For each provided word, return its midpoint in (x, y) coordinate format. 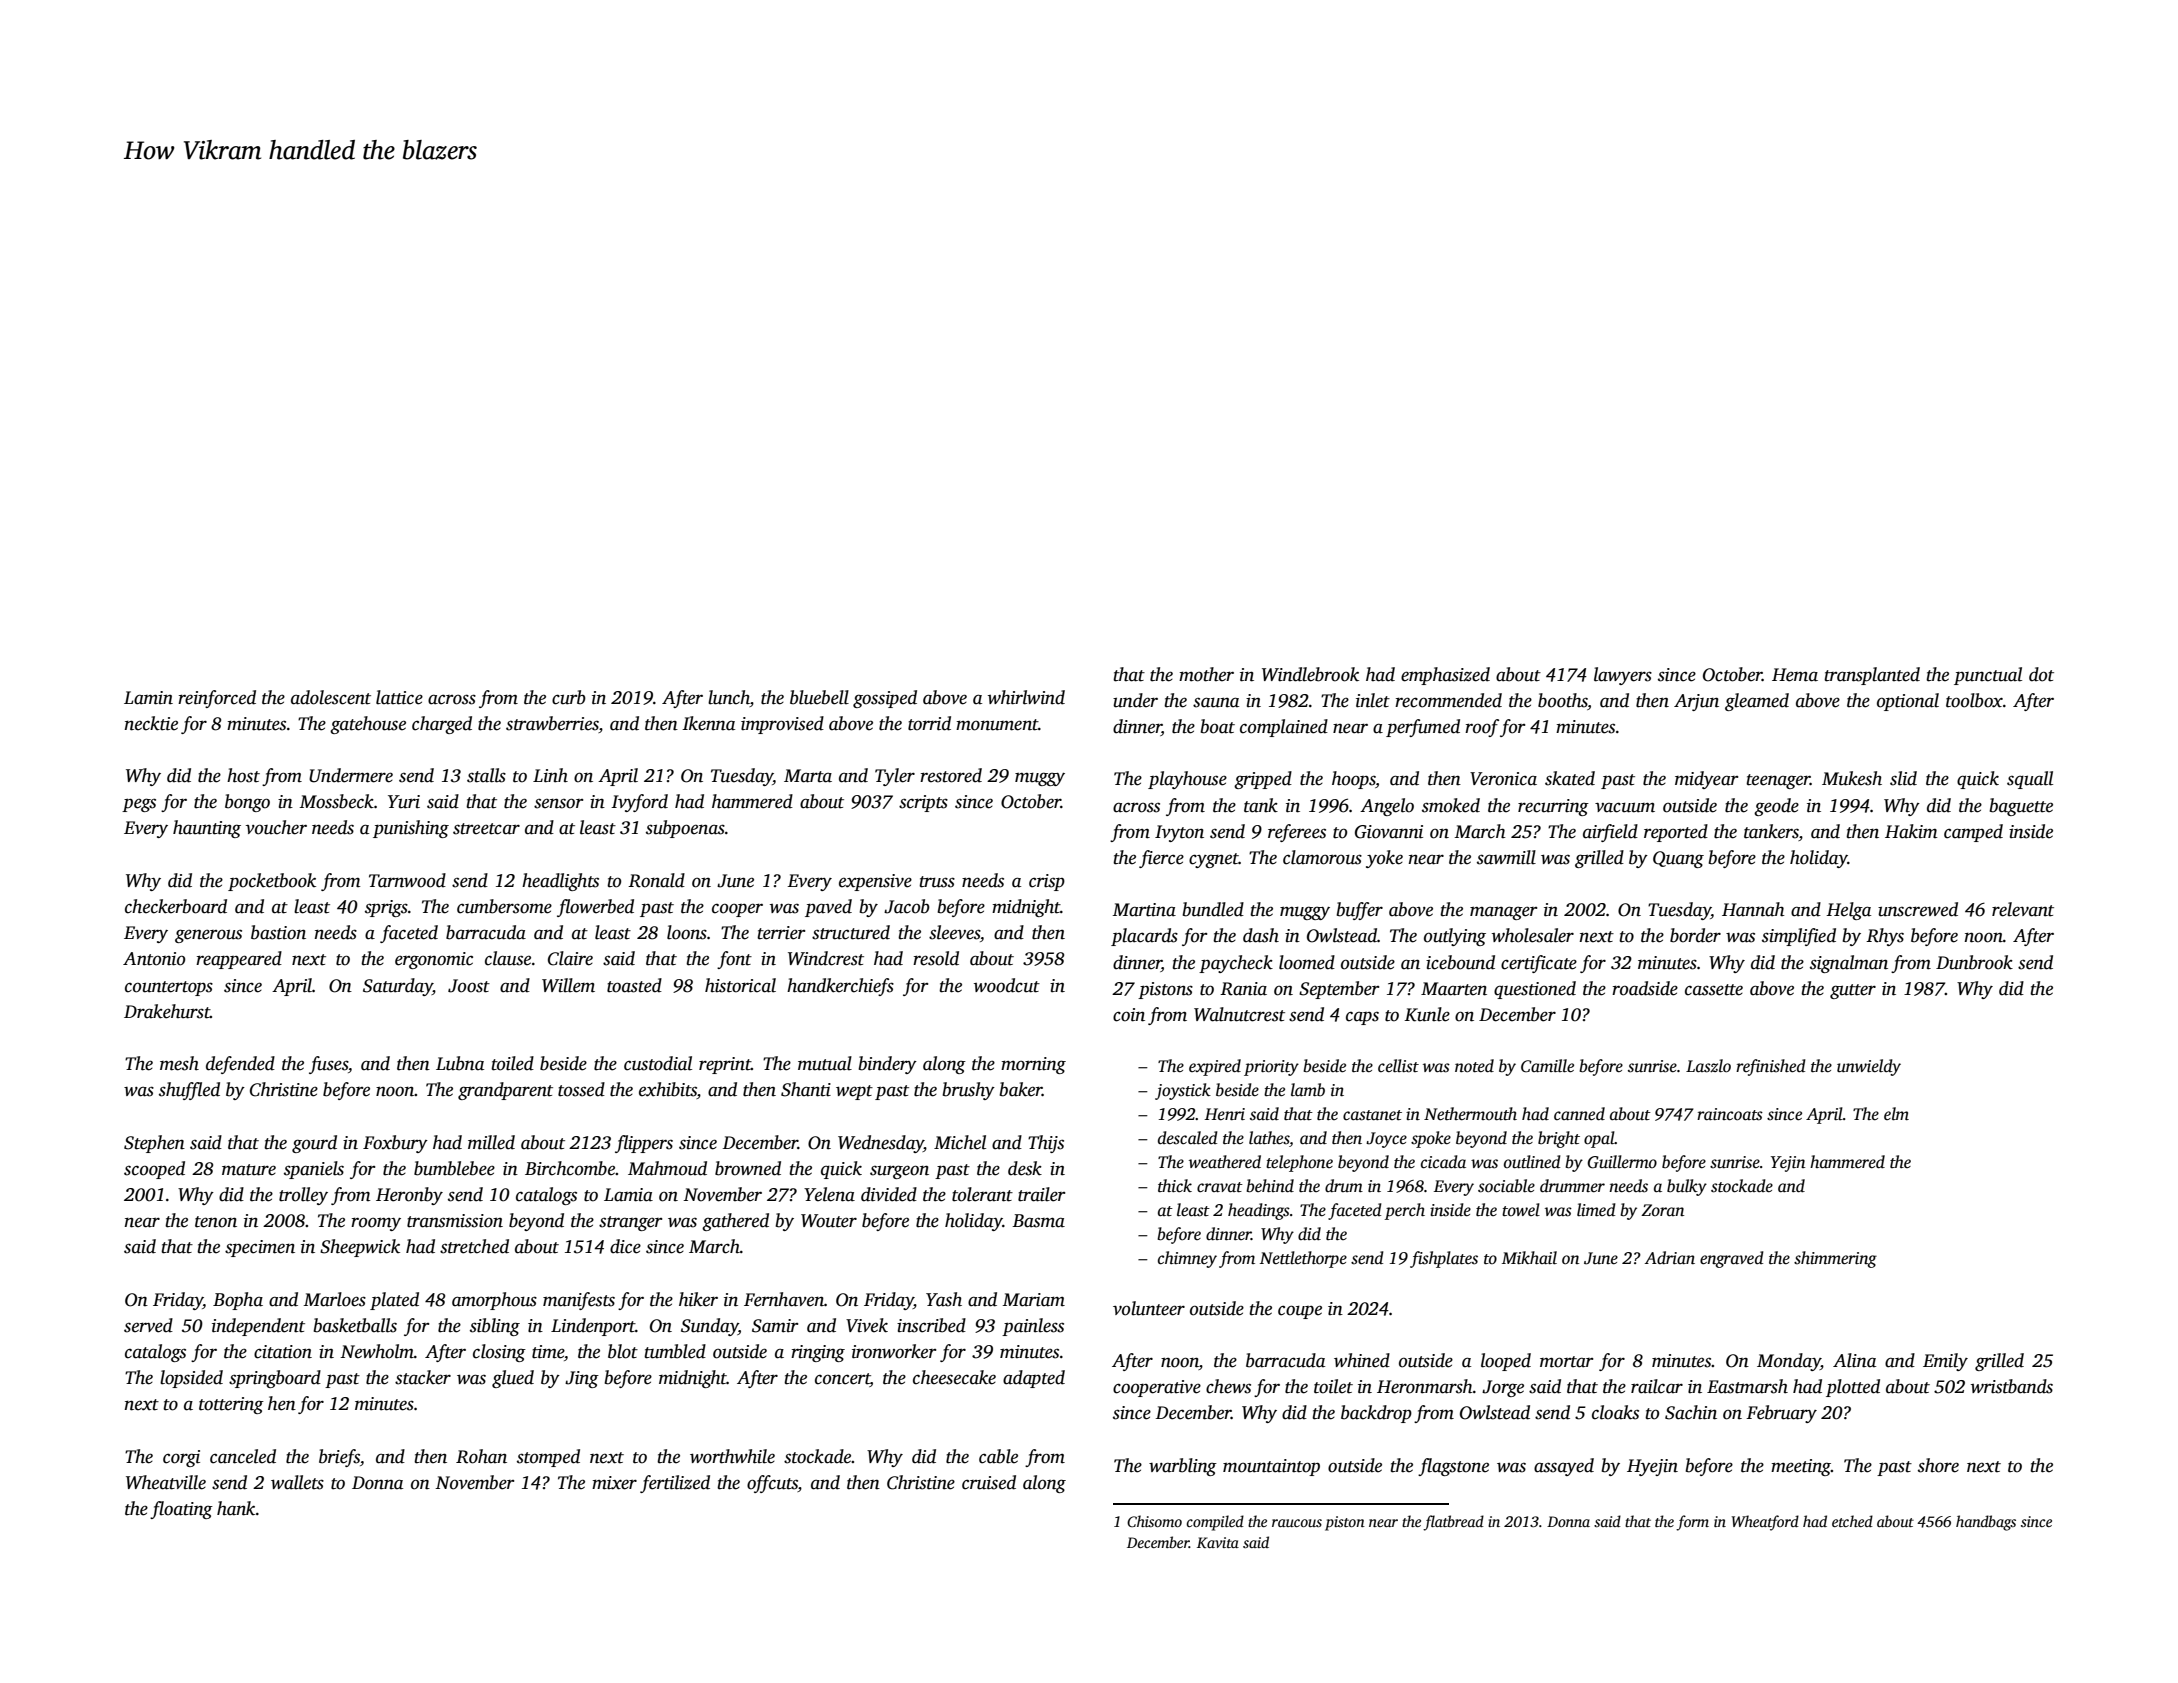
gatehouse (368, 725)
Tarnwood (407, 880)
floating (181, 1510)
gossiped (885, 699)
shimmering (1835, 1259)
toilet (1333, 1386)
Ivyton (1179, 833)
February (1781, 1414)
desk (1025, 1168)
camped (1973, 833)
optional (1908, 702)
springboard (275, 1379)
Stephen (154, 1144)
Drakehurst (167, 1011)
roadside (1645, 988)
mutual (825, 1063)
